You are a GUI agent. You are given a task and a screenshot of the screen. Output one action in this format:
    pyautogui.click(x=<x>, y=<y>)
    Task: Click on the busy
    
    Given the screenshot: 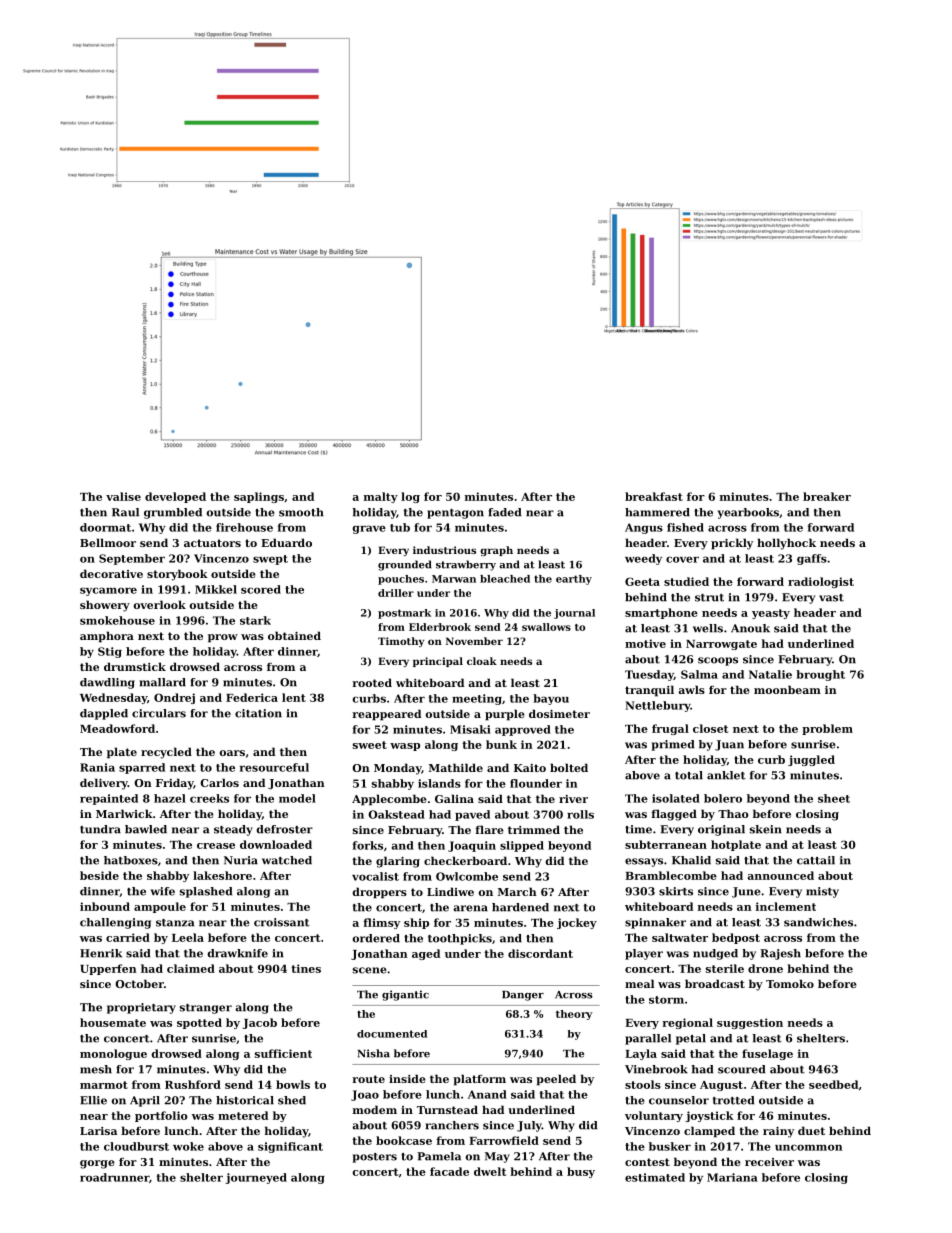 What is the action you would take?
    pyautogui.click(x=581, y=1172)
